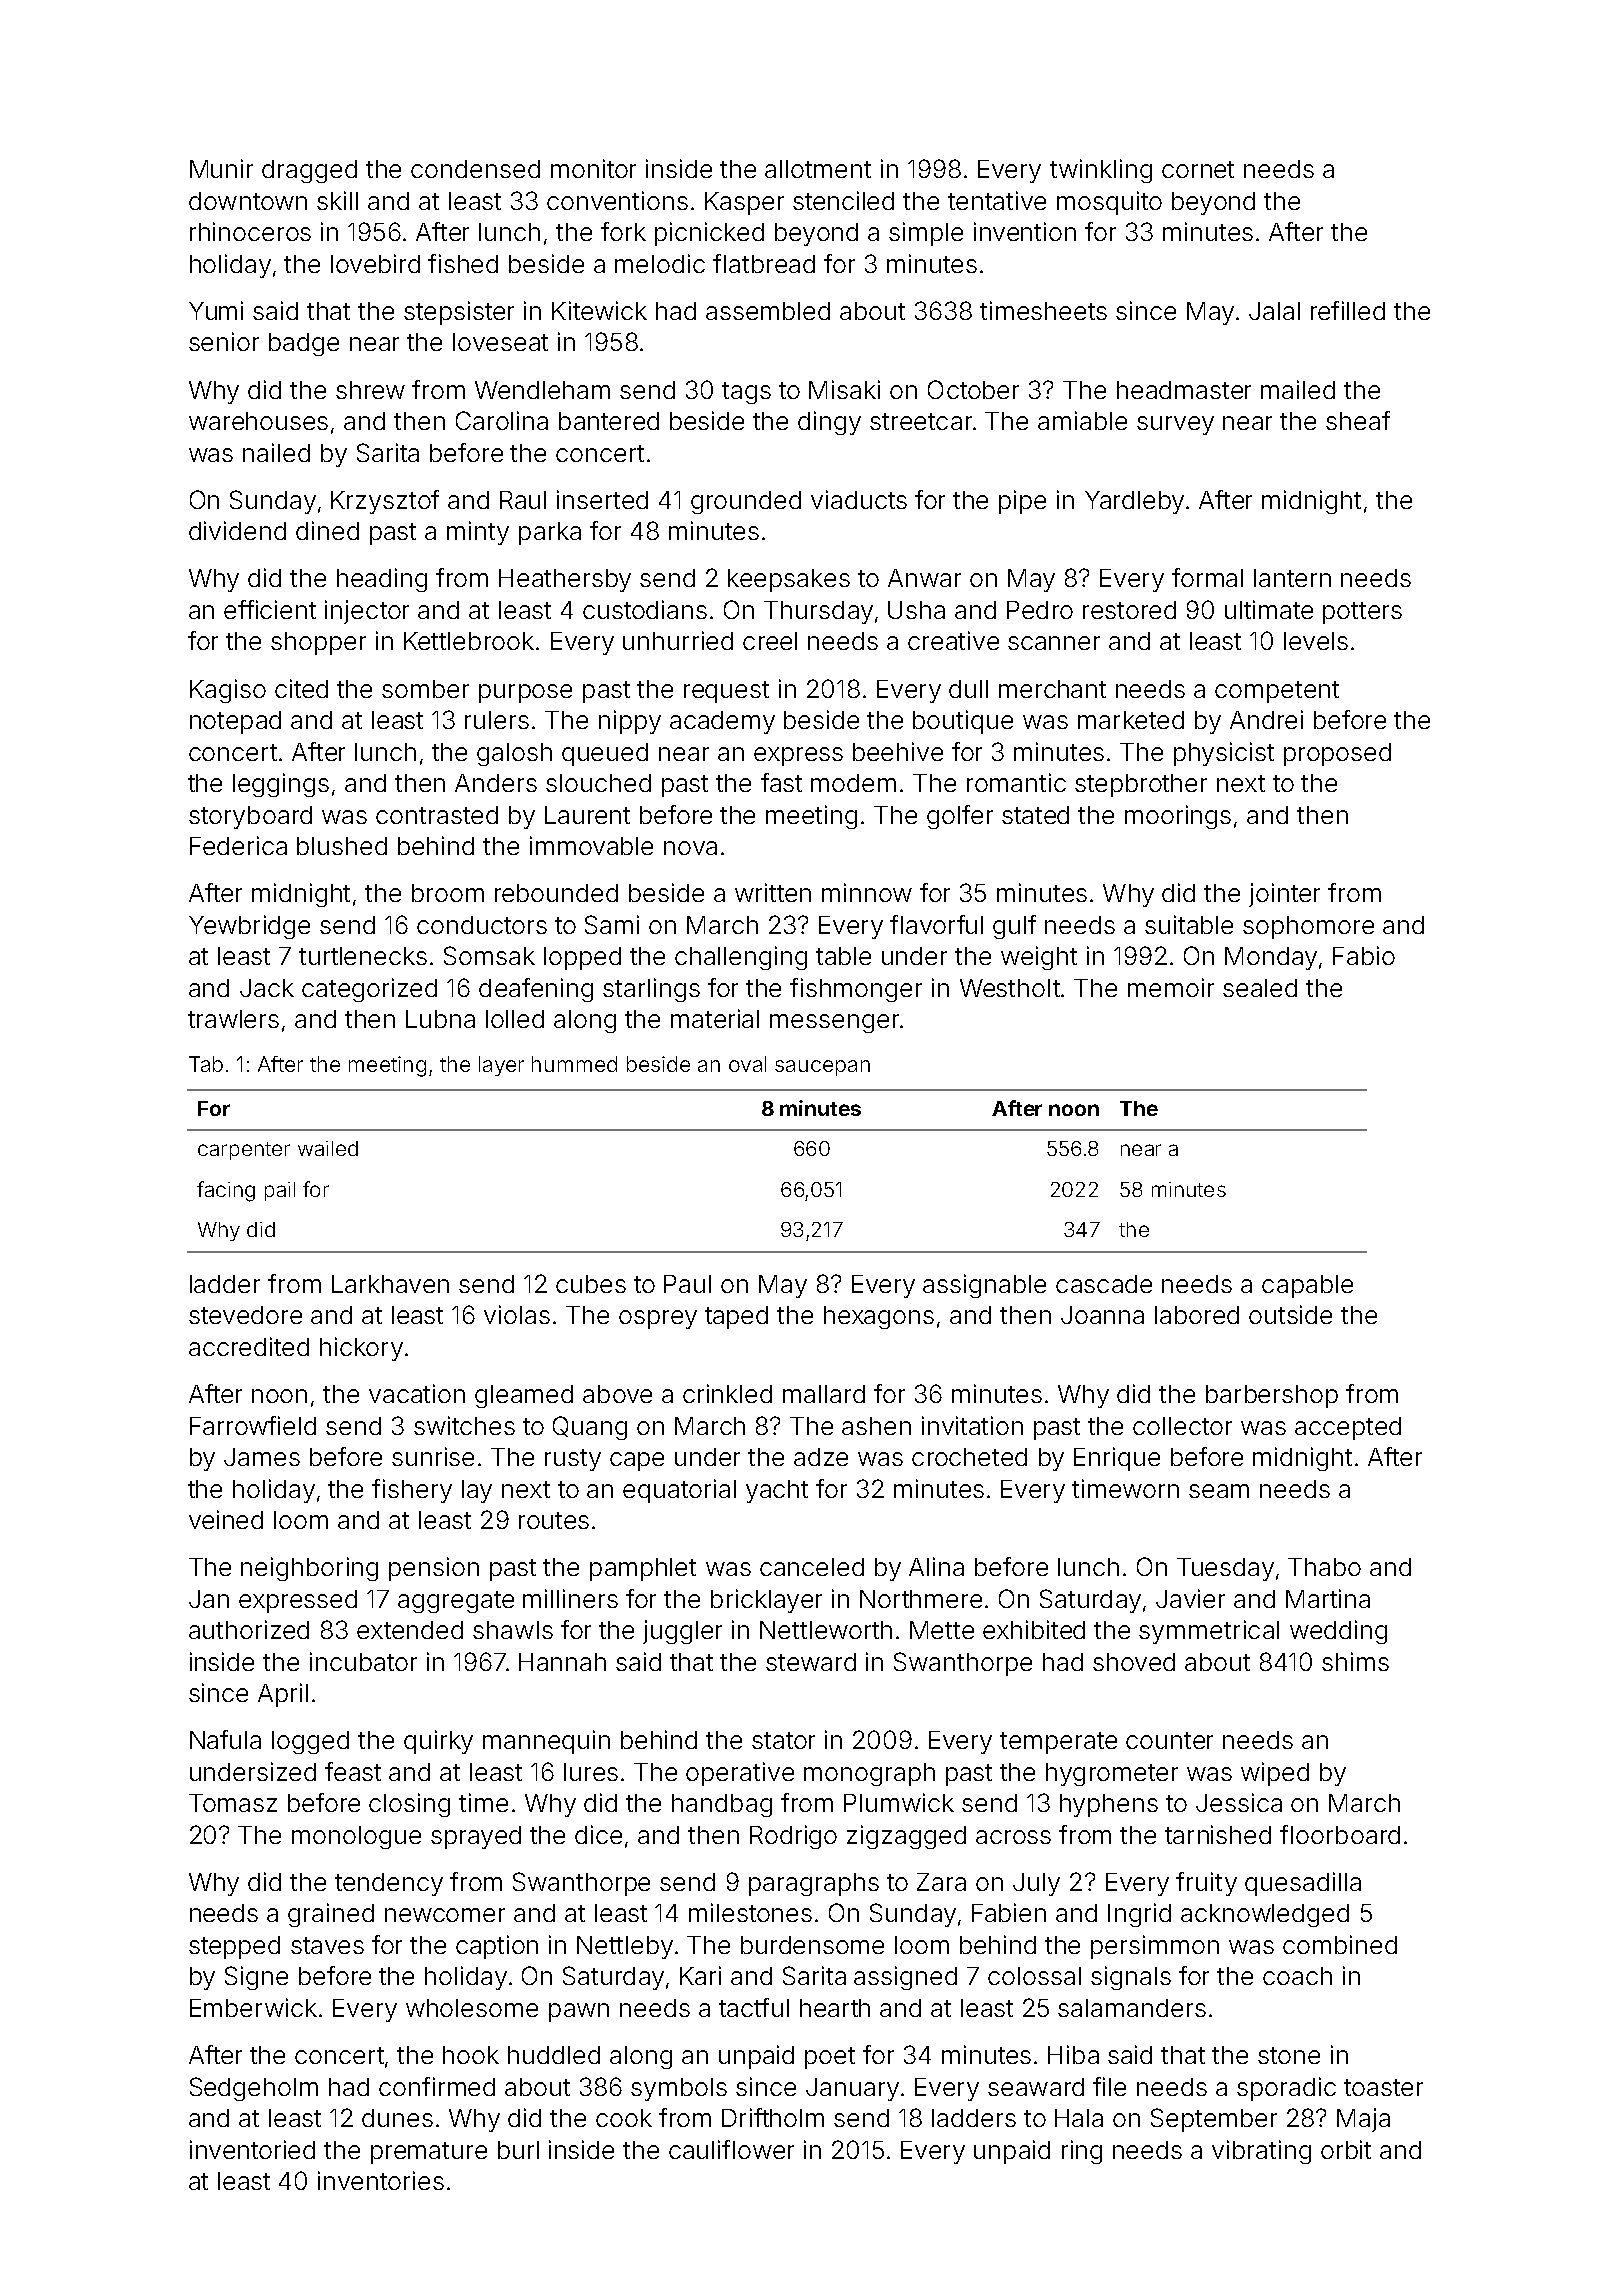 Image resolution: width=1620 pixels, height=2292 pixels. I want to click on allotment, so click(818, 169).
